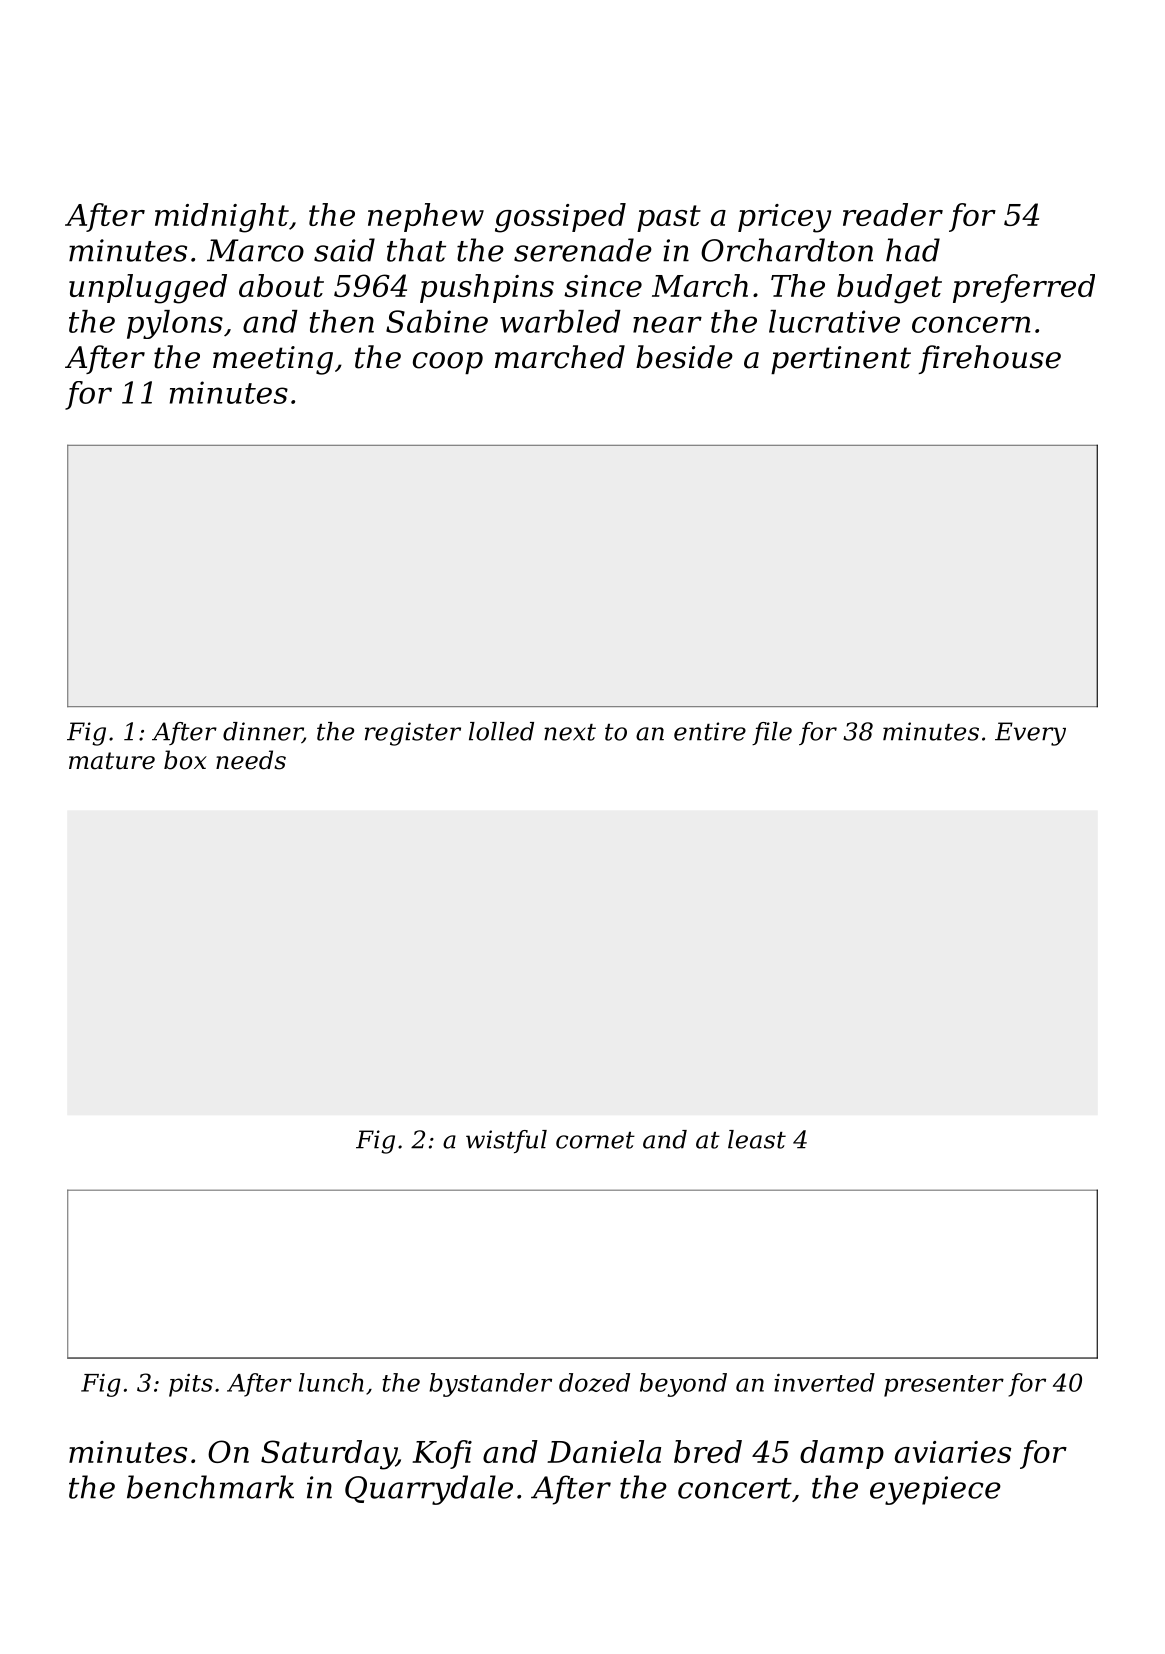  What do you see at coordinates (210, 1487) in the screenshot?
I see `benchmark` at bounding box center [210, 1487].
